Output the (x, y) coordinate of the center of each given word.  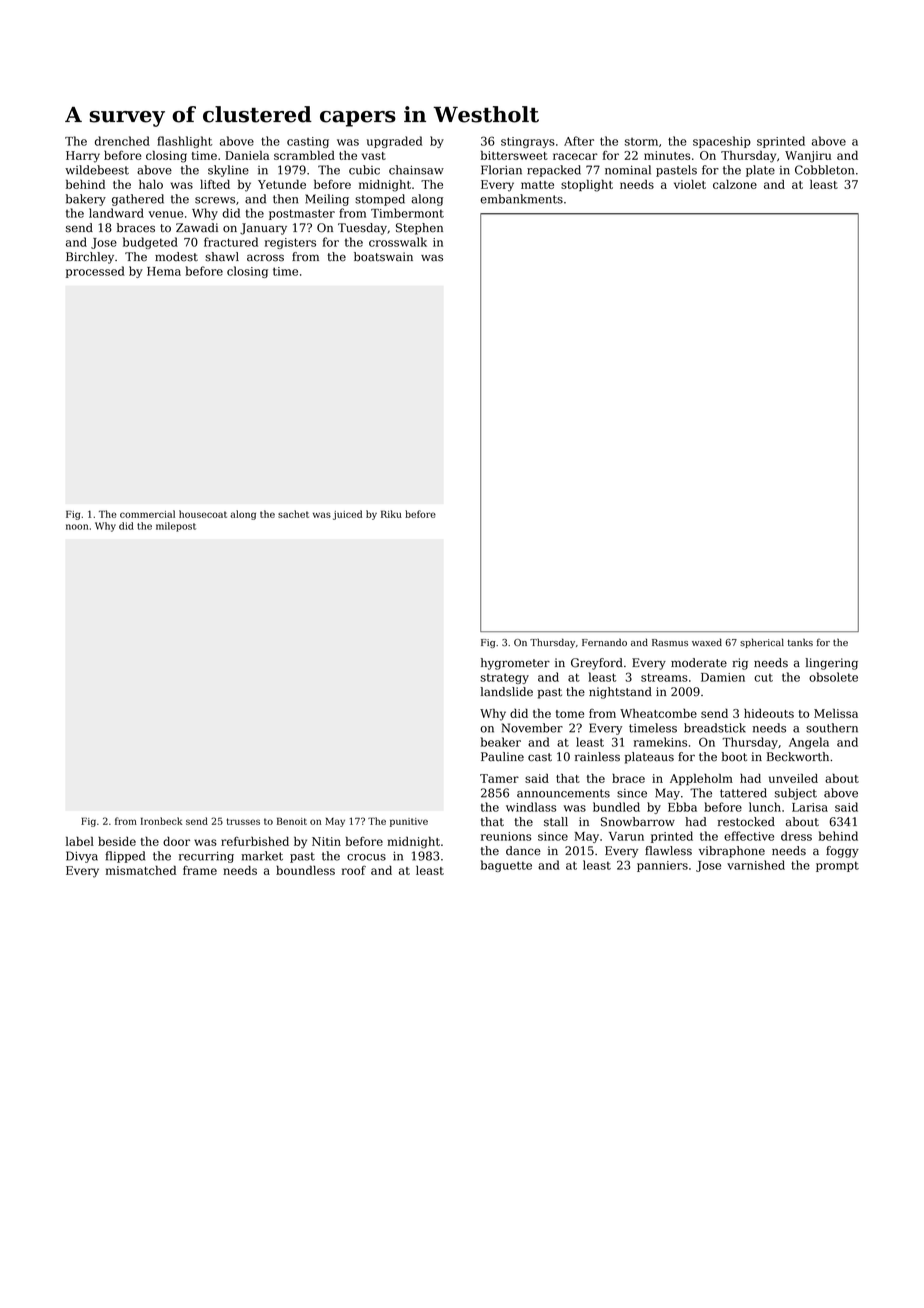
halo (151, 184)
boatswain (383, 257)
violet (690, 184)
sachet (293, 514)
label (80, 841)
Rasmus (670, 642)
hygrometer (515, 664)
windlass (531, 807)
